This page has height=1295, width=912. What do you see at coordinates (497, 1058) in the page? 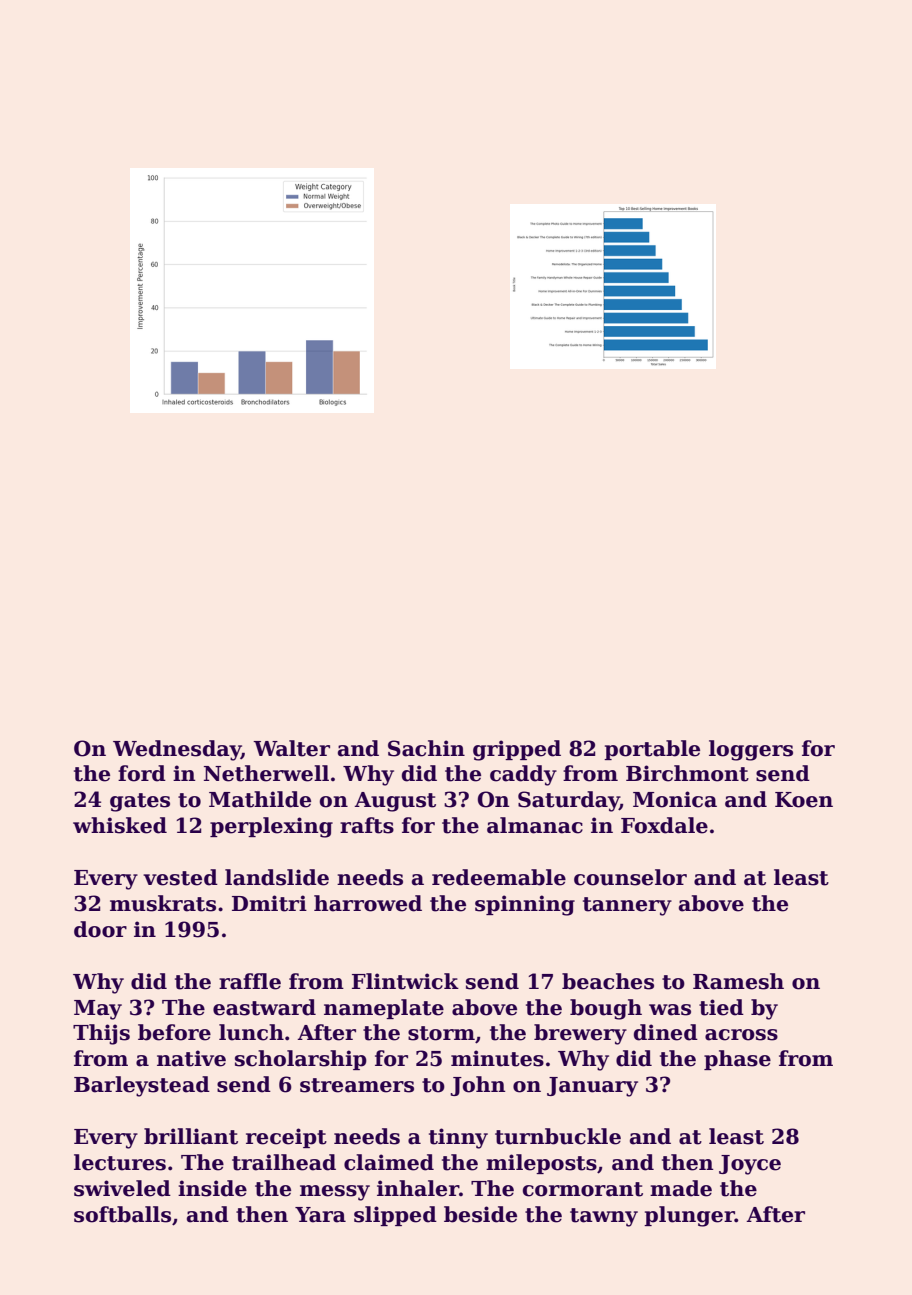
I see `minutes` at bounding box center [497, 1058].
